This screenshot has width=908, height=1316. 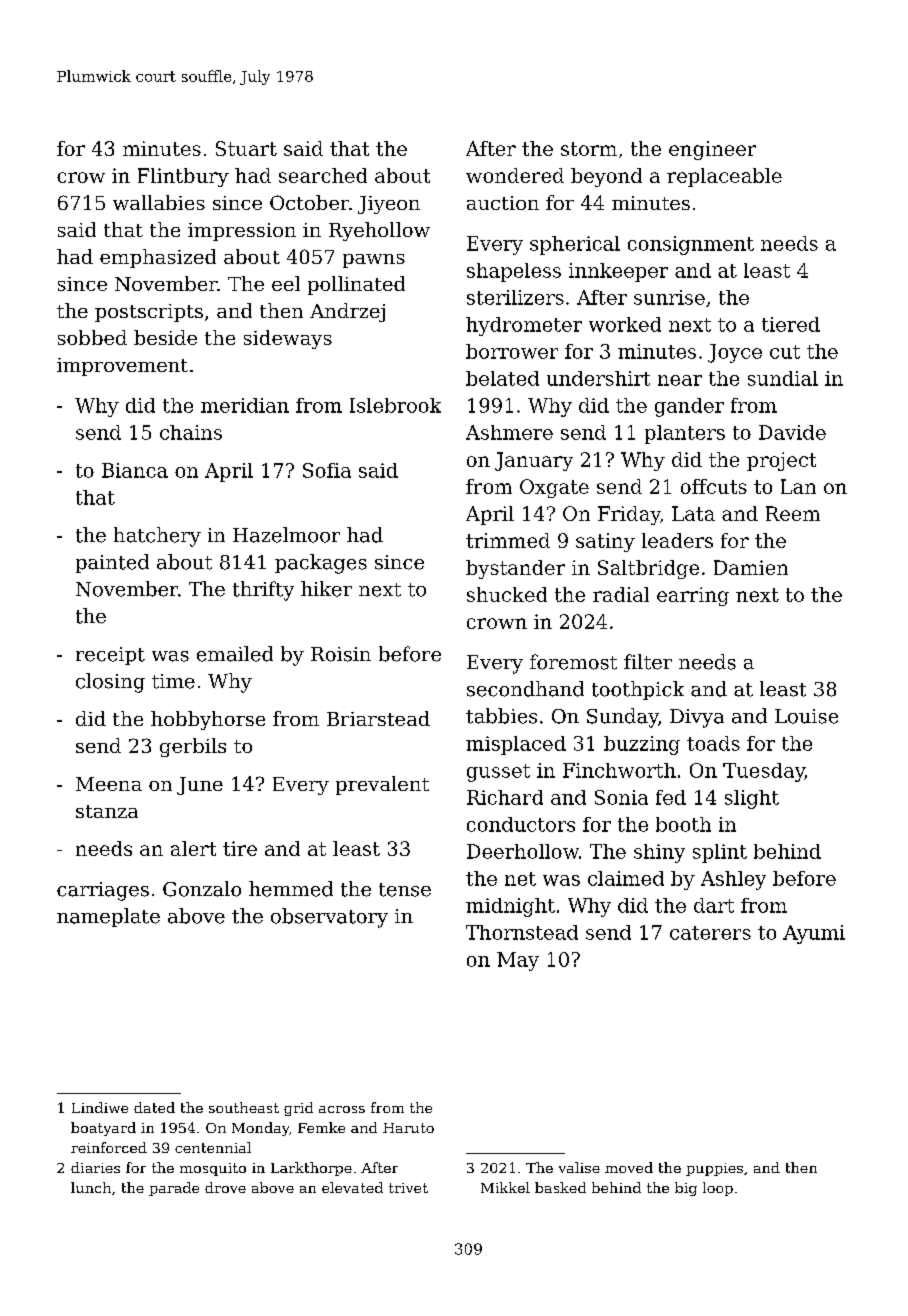 What do you see at coordinates (263, 591) in the screenshot?
I see `thrifty` at bounding box center [263, 591].
